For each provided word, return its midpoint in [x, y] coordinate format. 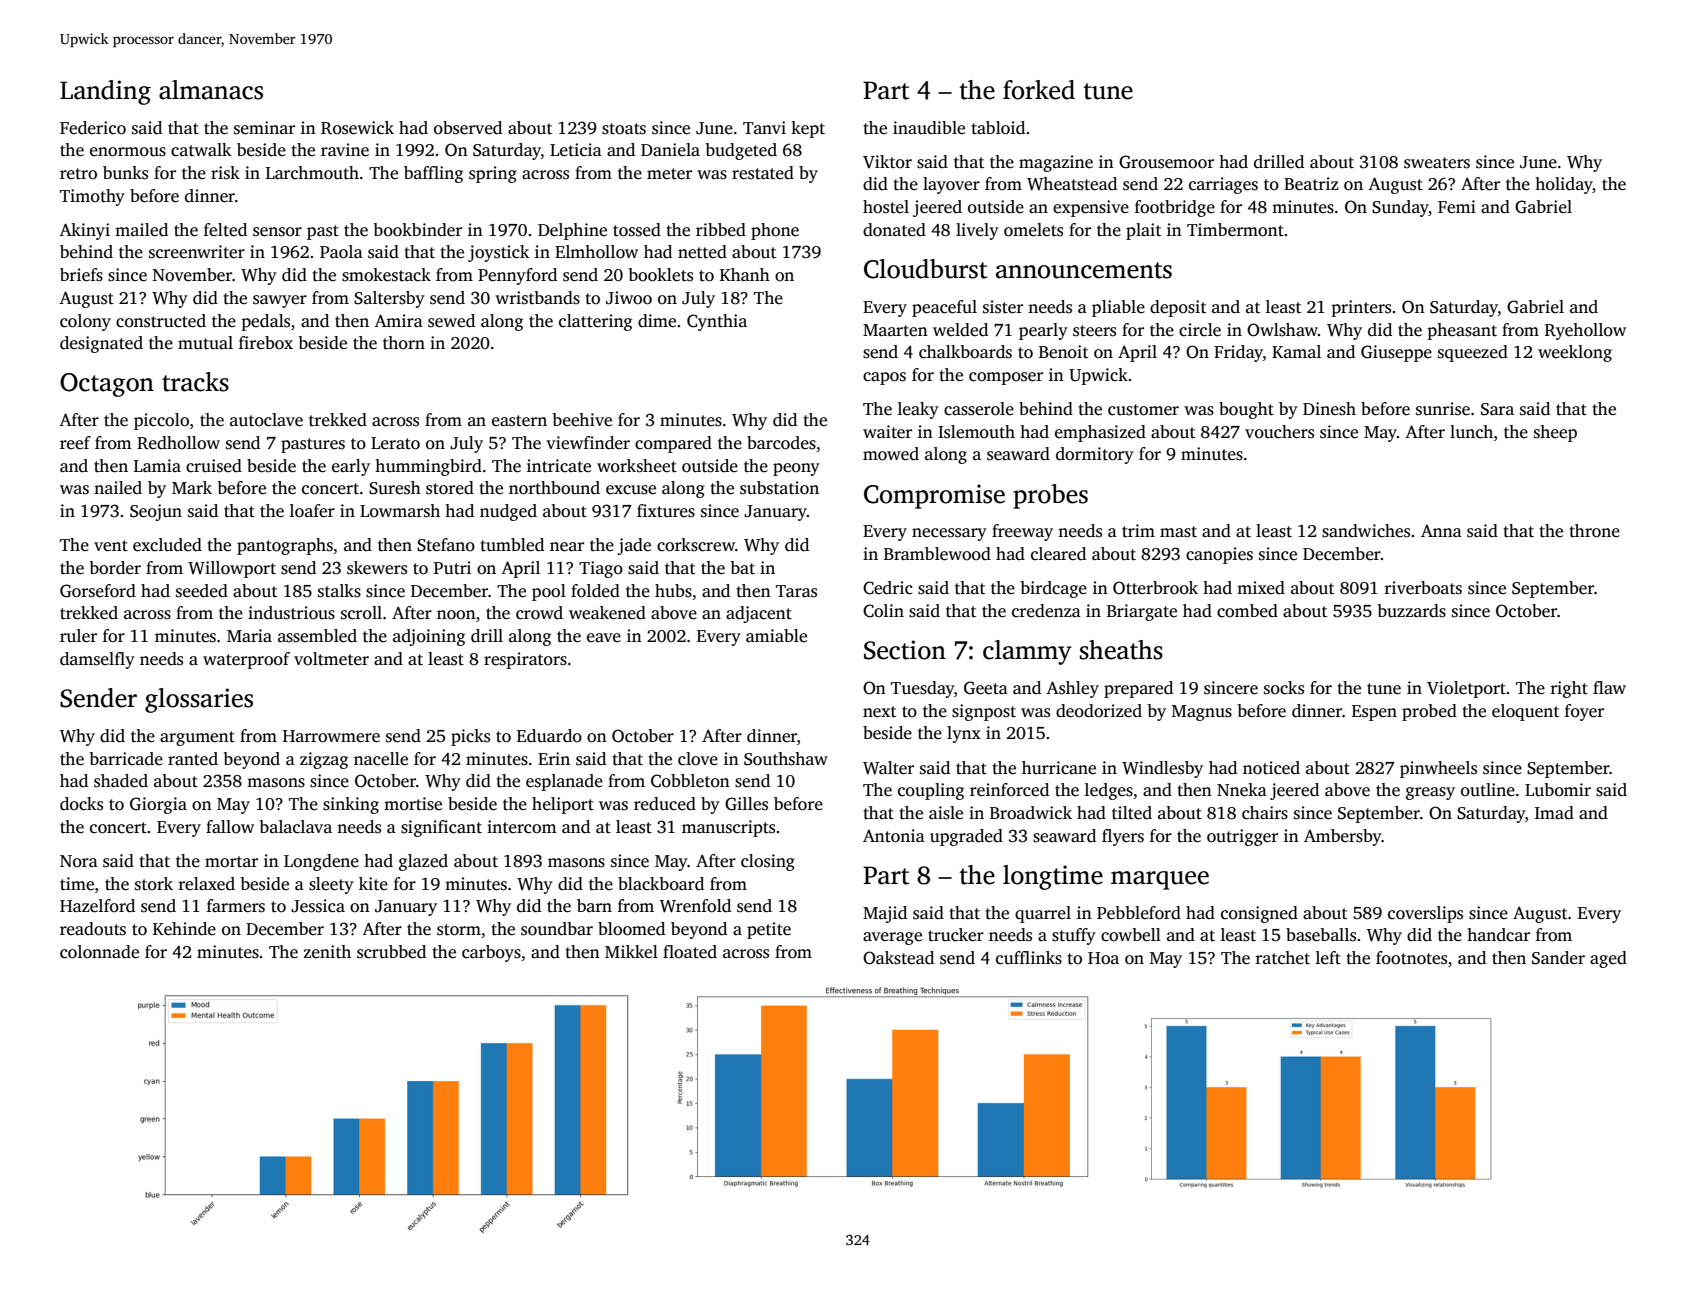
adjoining [429, 637]
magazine [1056, 163]
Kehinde [184, 929]
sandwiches [1366, 531]
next [879, 712]
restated [763, 173]
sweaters [1437, 163]
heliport [563, 805]
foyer [1584, 712]
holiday [1564, 185]
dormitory [1095, 455]
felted [225, 230]
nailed [118, 488]
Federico [93, 128]
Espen [1374, 713]
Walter [888, 768]
